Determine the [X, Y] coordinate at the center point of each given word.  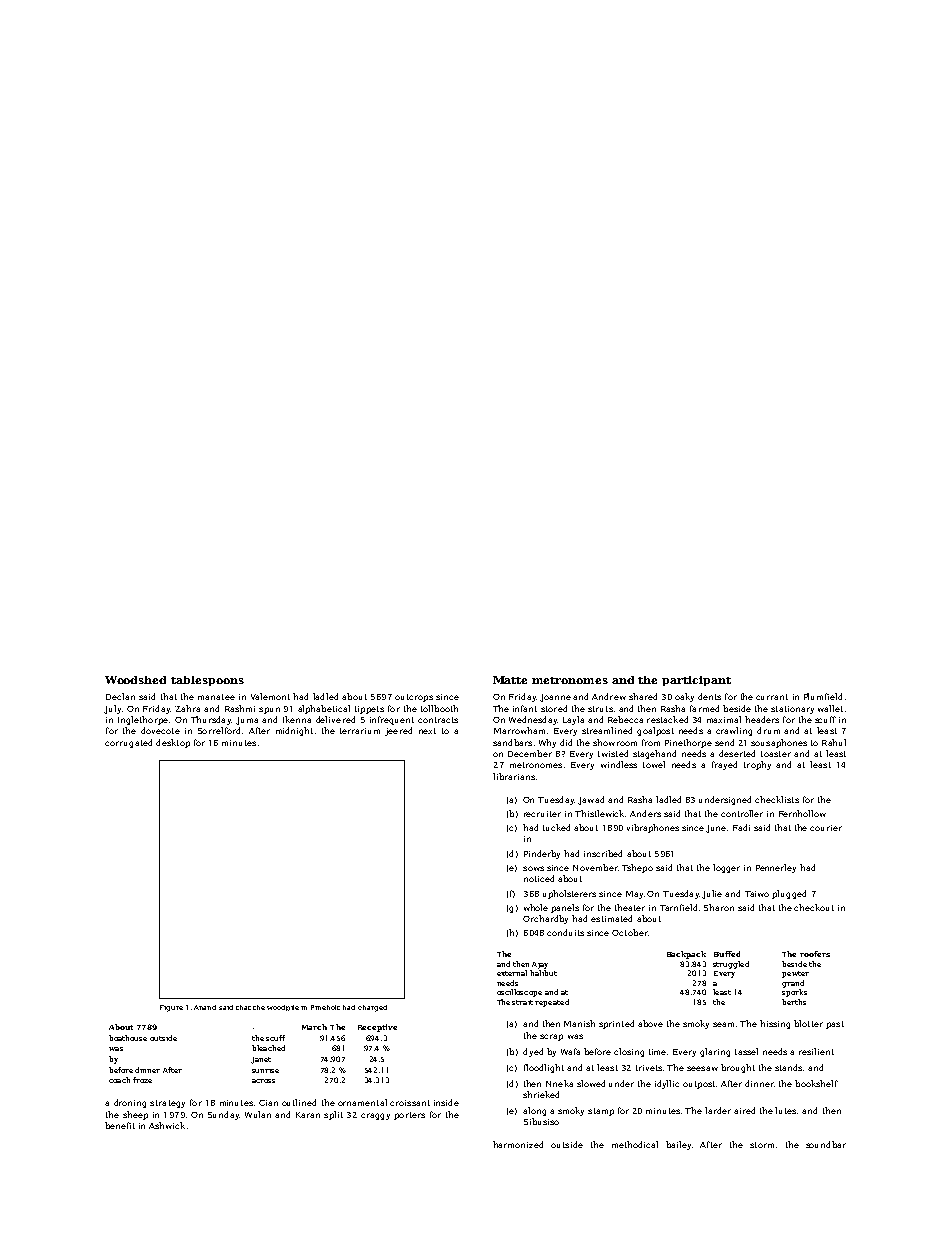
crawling [734, 731]
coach [119, 1080]
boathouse [128, 1038]
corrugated [128, 743]
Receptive [377, 1028]
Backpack [686, 955]
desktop [173, 743]
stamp [601, 1112]
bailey [678, 1145]
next [427, 731]
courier [826, 828]
